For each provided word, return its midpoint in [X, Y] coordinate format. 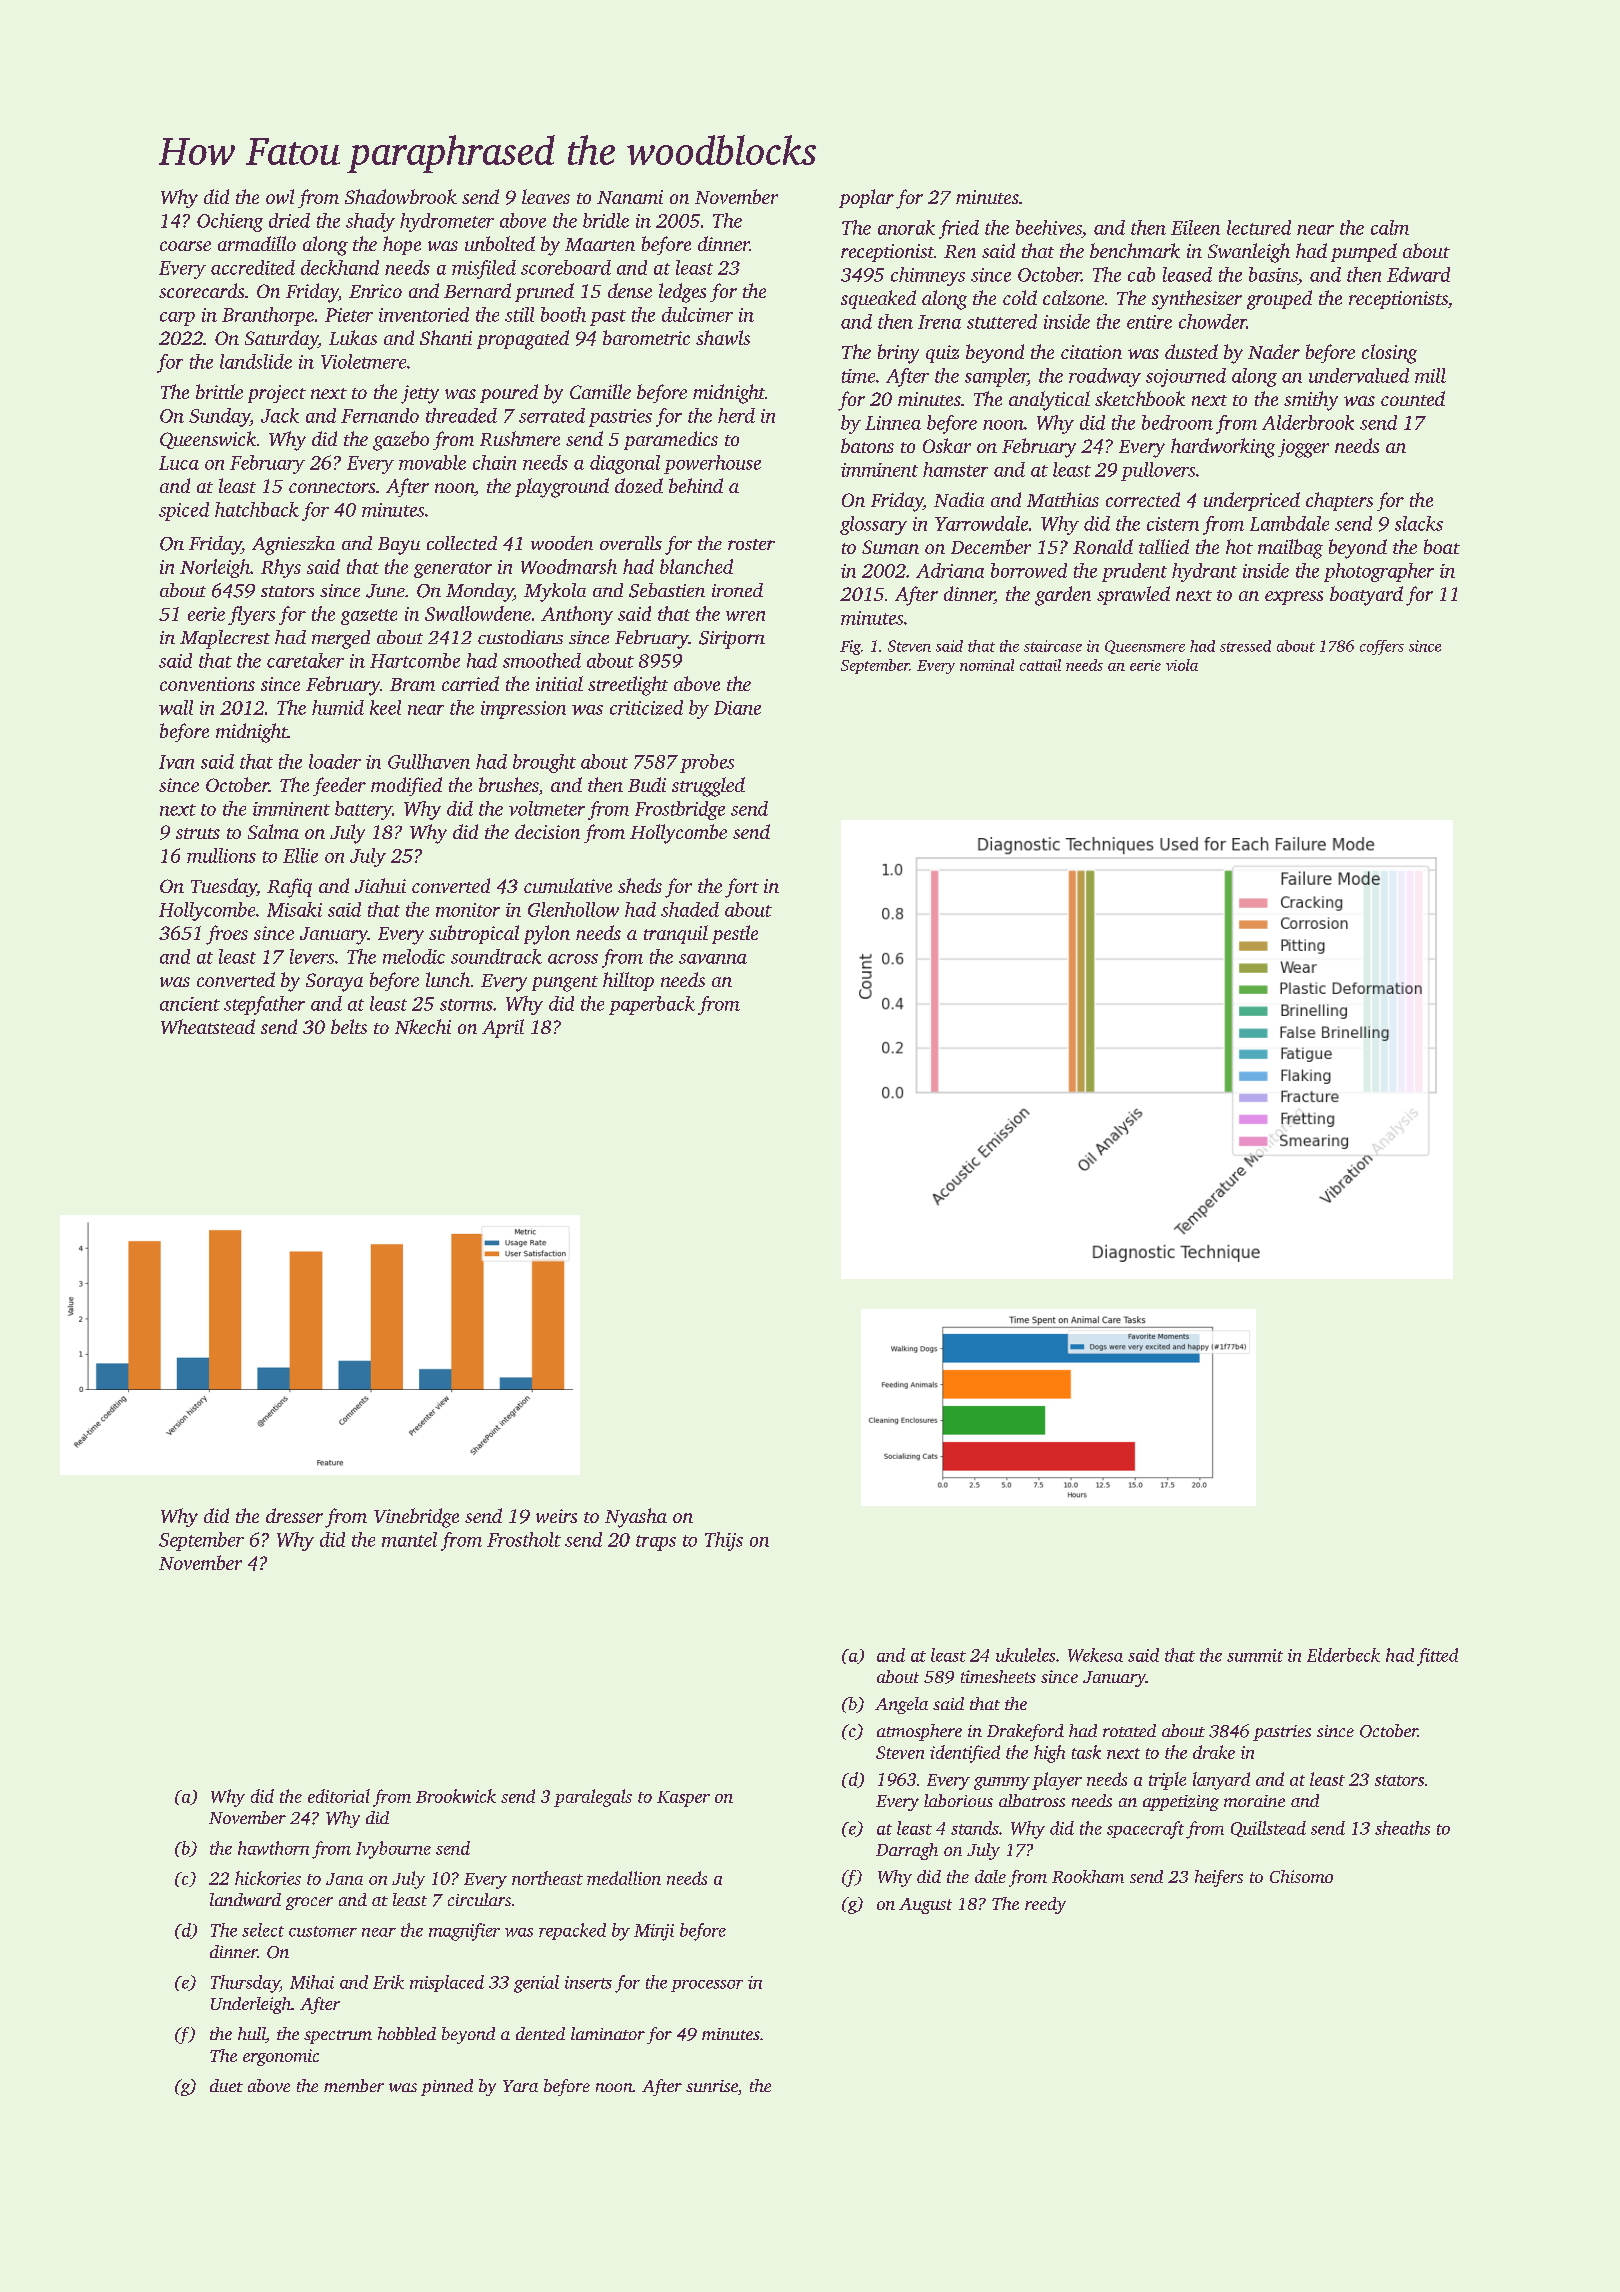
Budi [647, 784]
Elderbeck [1343, 1655]
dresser [294, 1515]
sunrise [712, 2086]
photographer [1379, 572]
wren [745, 616]
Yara [520, 2086]
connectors [332, 487]
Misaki [294, 909]
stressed [1245, 646]
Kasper [683, 1799]
